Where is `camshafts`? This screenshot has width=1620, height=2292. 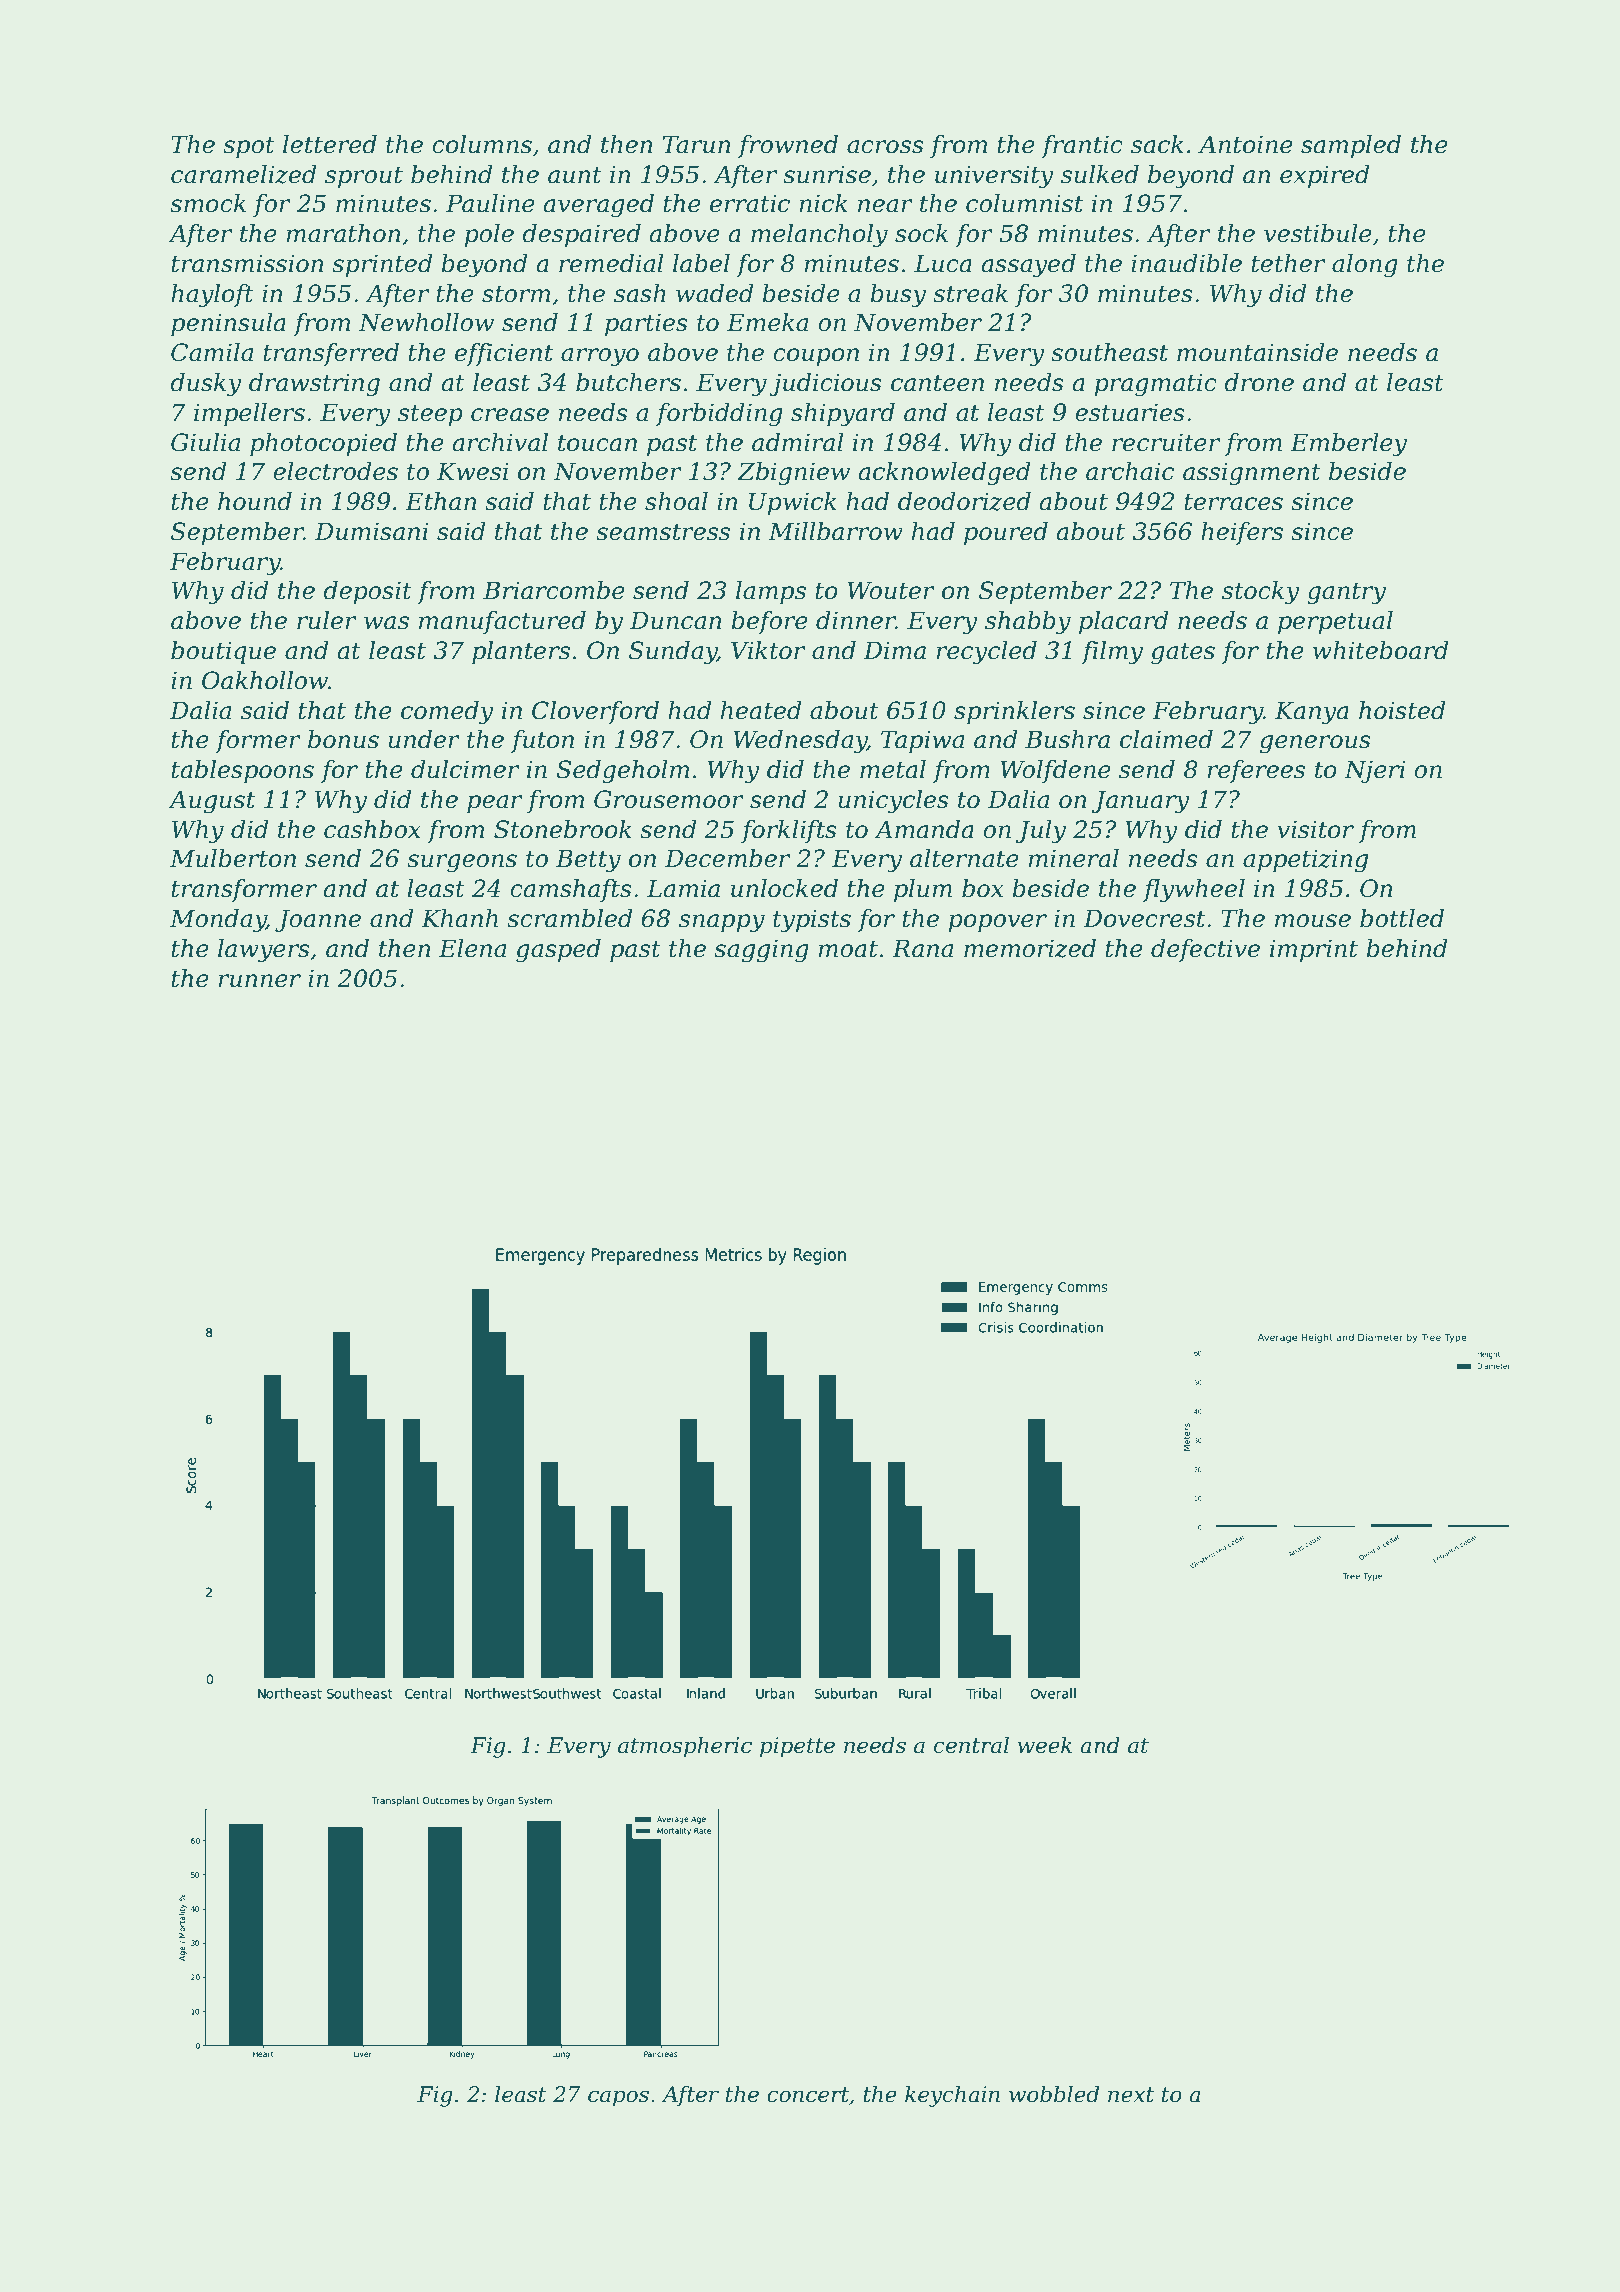 camshafts is located at coordinates (571, 890).
